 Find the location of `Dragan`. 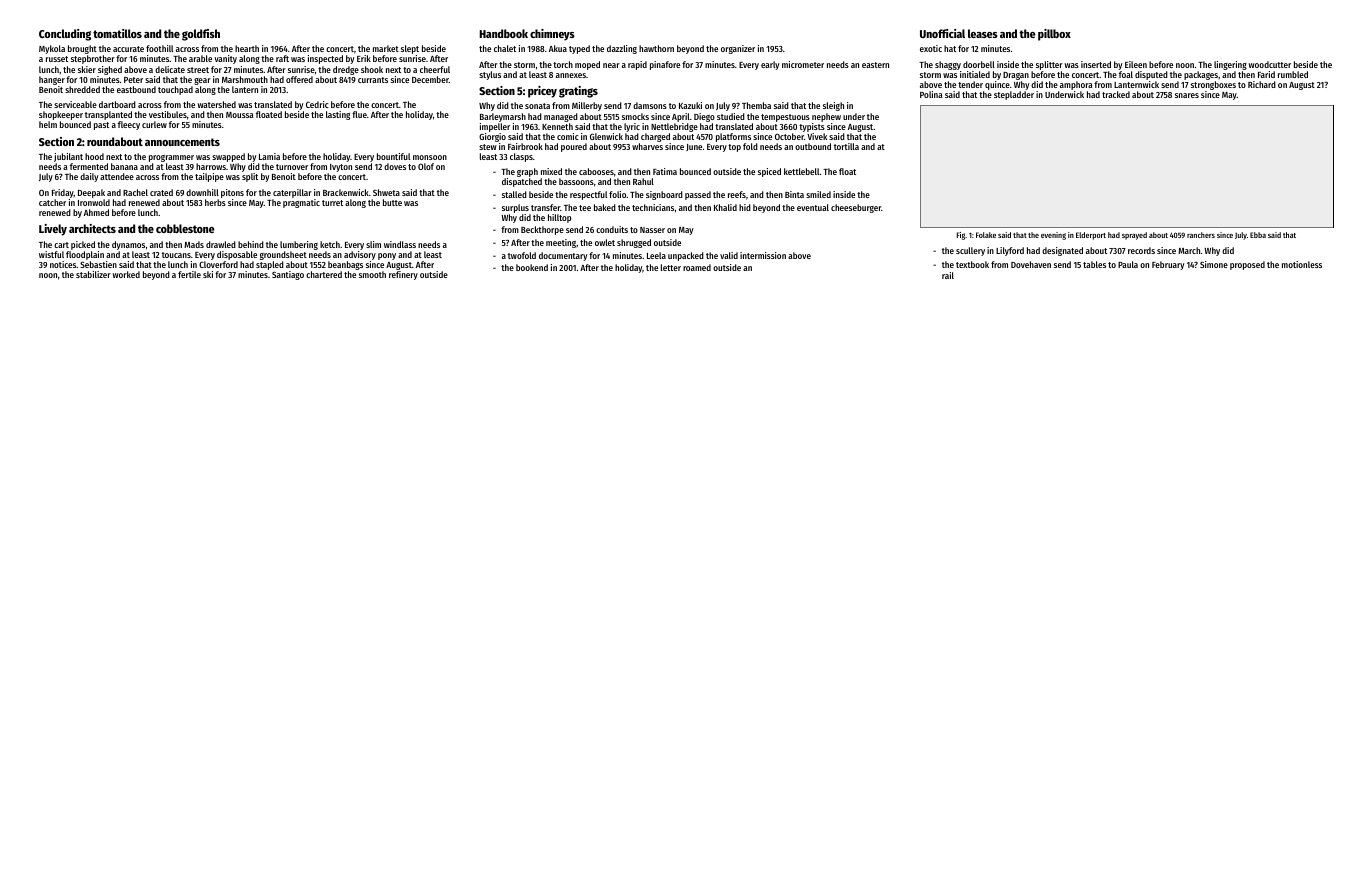

Dragan is located at coordinates (1016, 76).
